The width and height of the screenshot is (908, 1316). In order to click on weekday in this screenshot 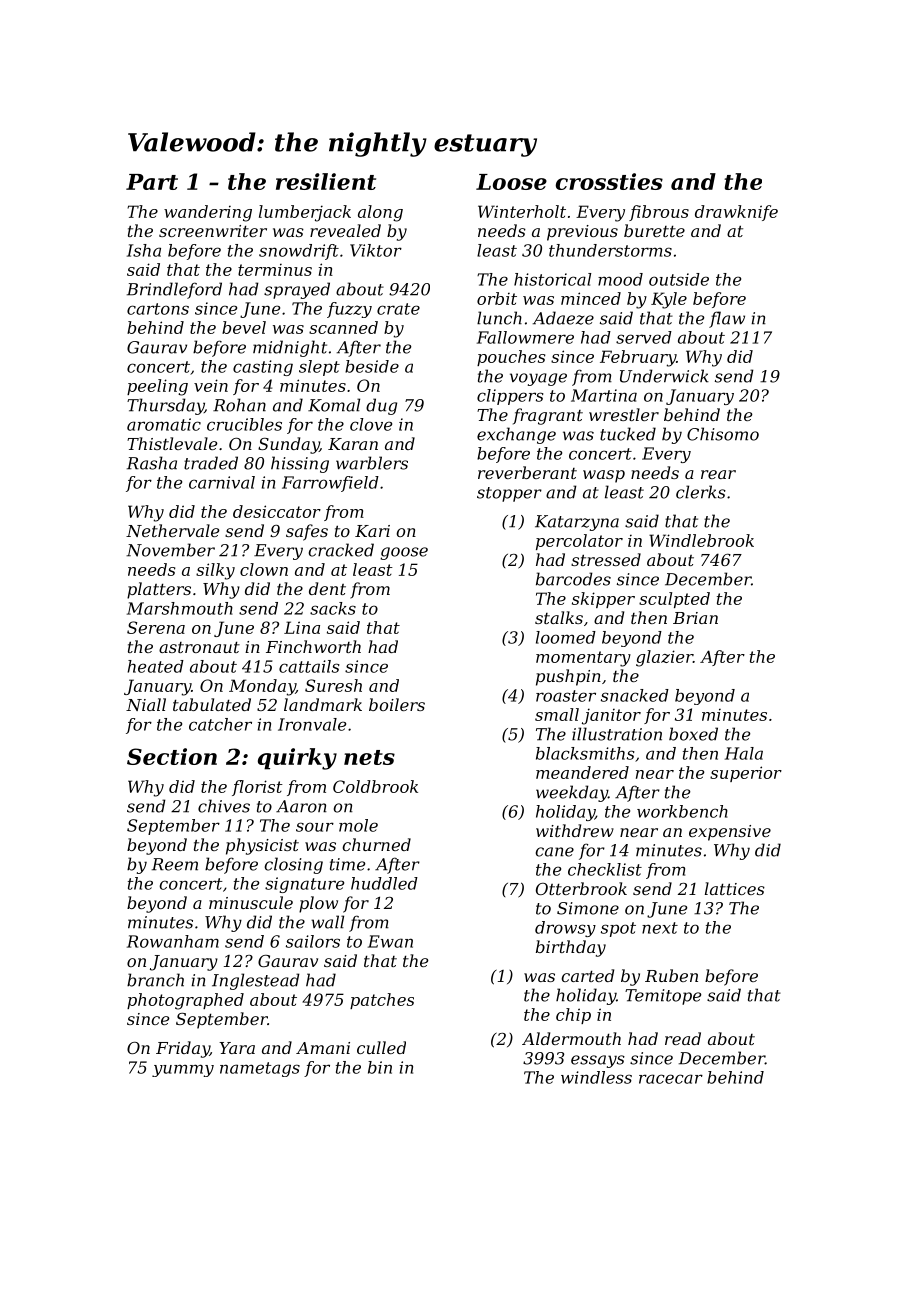, I will do `click(572, 793)`.
